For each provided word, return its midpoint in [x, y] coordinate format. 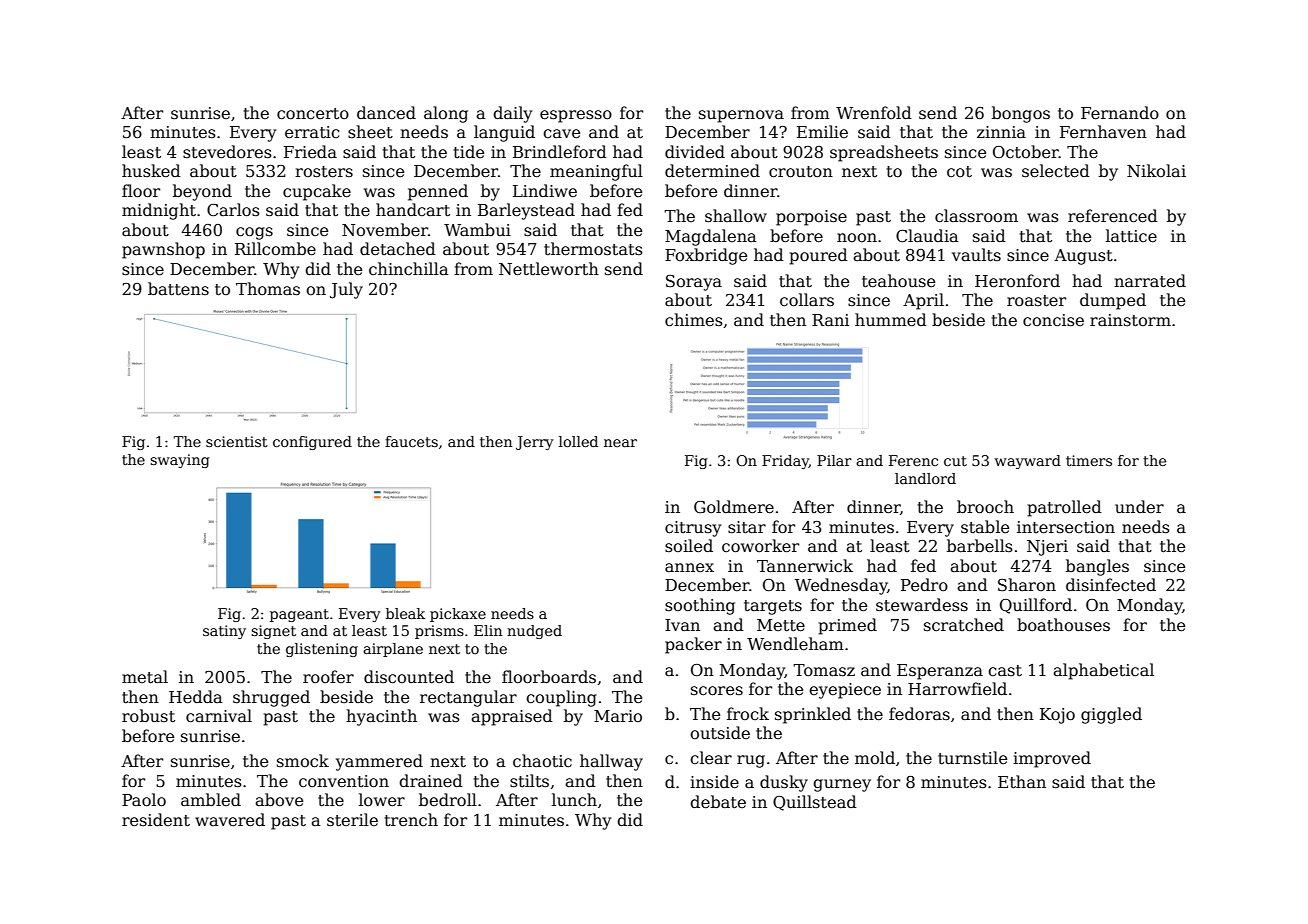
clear [711, 758]
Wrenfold [874, 112]
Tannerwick [805, 566]
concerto [313, 114]
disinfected [1111, 585]
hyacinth [381, 717]
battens [178, 289]
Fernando [1120, 113]
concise [1053, 320]
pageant [299, 615]
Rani [830, 320]
